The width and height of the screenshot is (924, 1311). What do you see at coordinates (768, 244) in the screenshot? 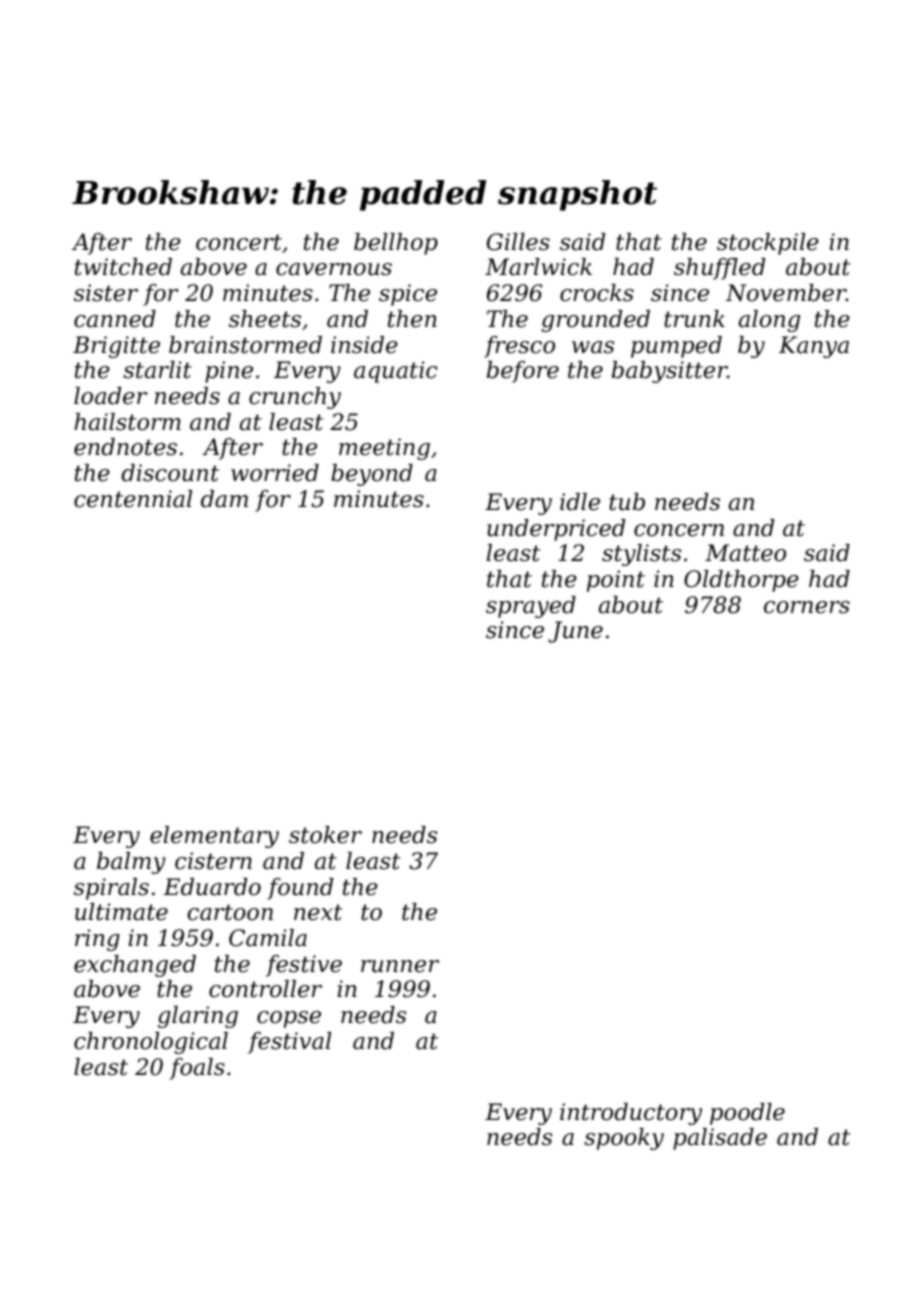
I see `stockpile` at bounding box center [768, 244].
